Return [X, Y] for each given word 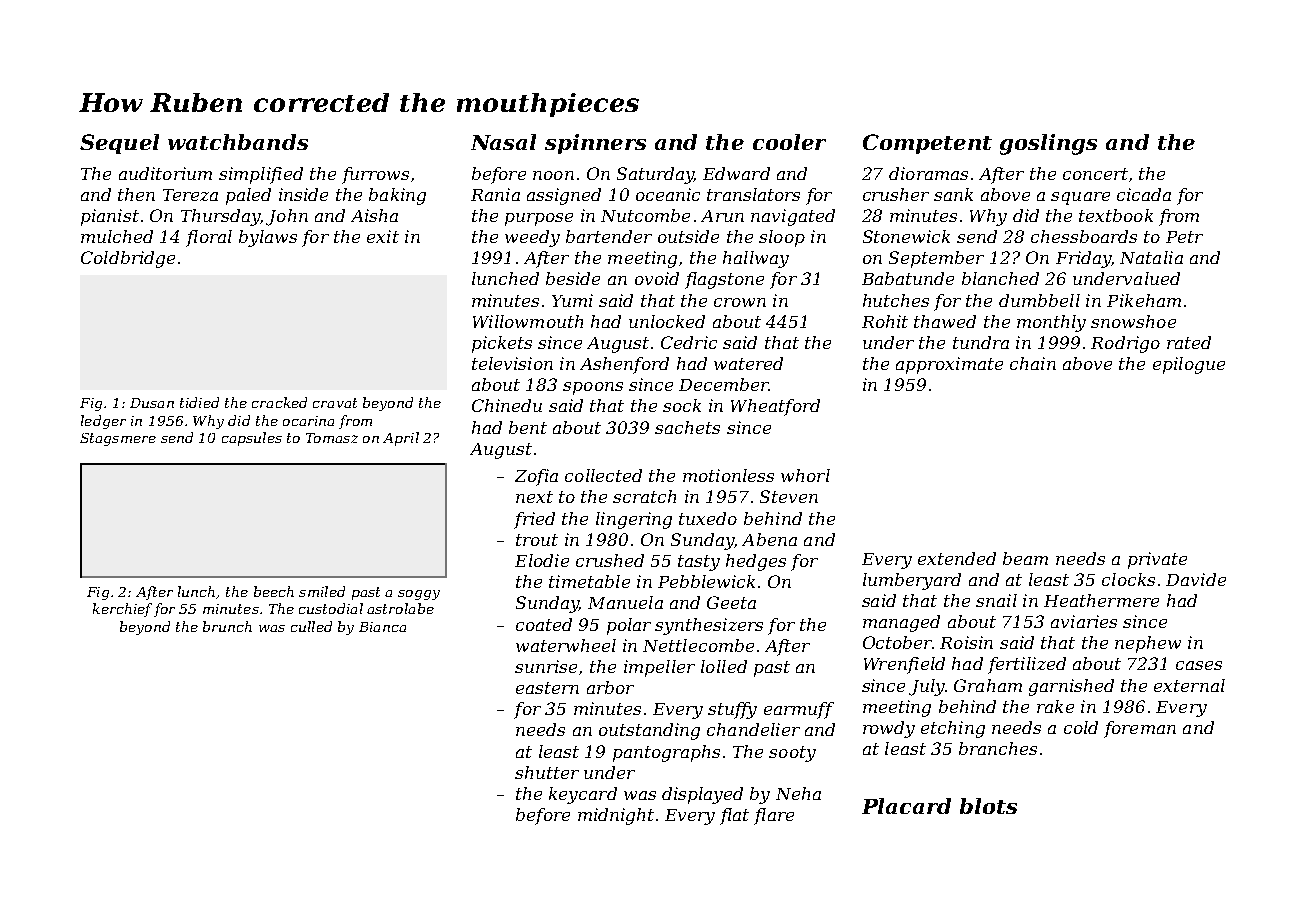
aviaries [1084, 621]
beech [274, 591]
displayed [702, 795]
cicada [1144, 194]
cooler [789, 142]
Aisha [374, 215]
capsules [252, 439]
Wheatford [775, 407]
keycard [583, 795]
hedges [756, 562]
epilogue [1189, 365]
